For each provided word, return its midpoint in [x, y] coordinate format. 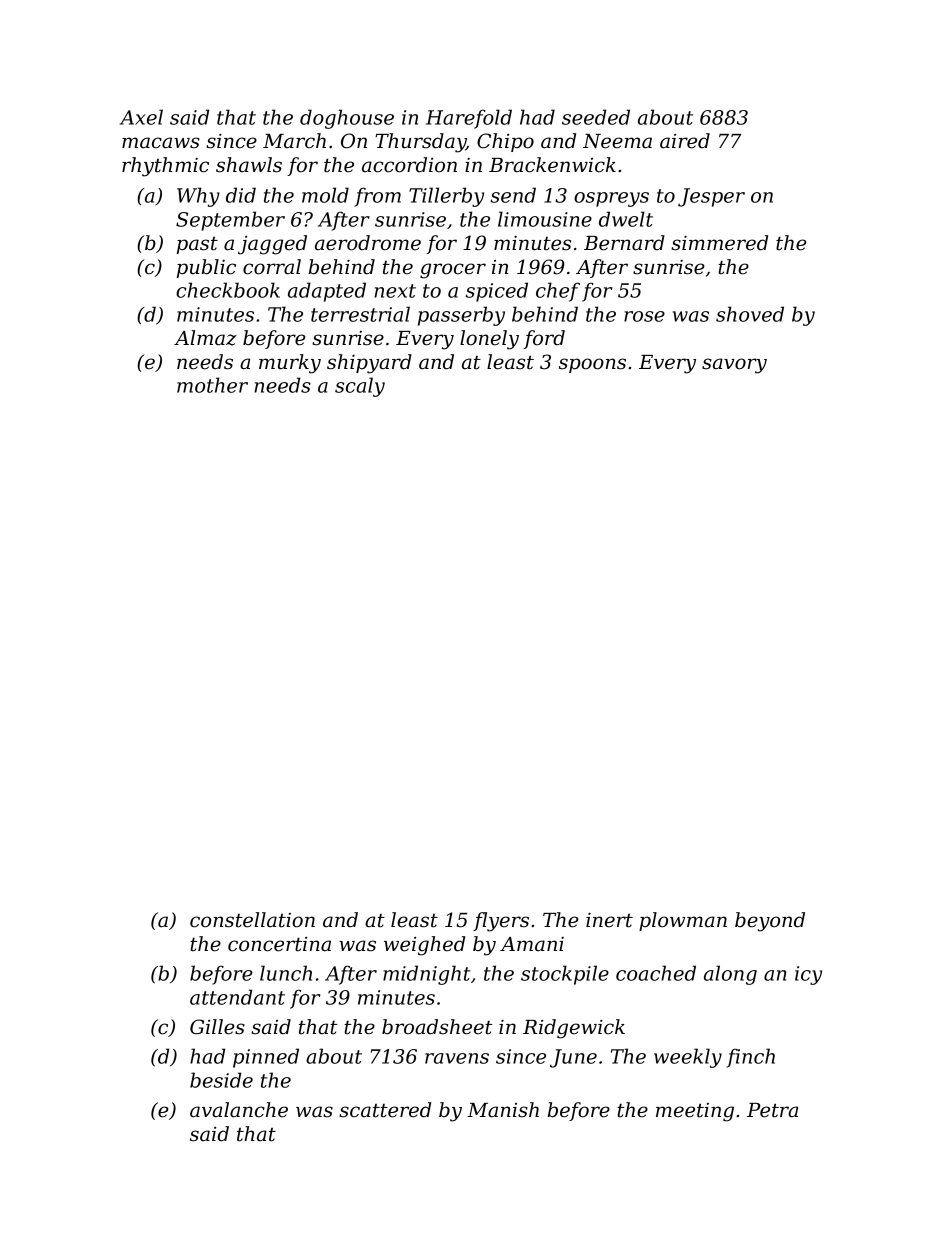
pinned [266, 1058]
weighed [424, 946]
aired [685, 141]
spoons [592, 365]
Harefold [469, 119]
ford [544, 339]
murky [290, 364]
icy [808, 975]
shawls [249, 165]
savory [734, 366]
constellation [252, 920]
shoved [750, 314]
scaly [360, 387]
